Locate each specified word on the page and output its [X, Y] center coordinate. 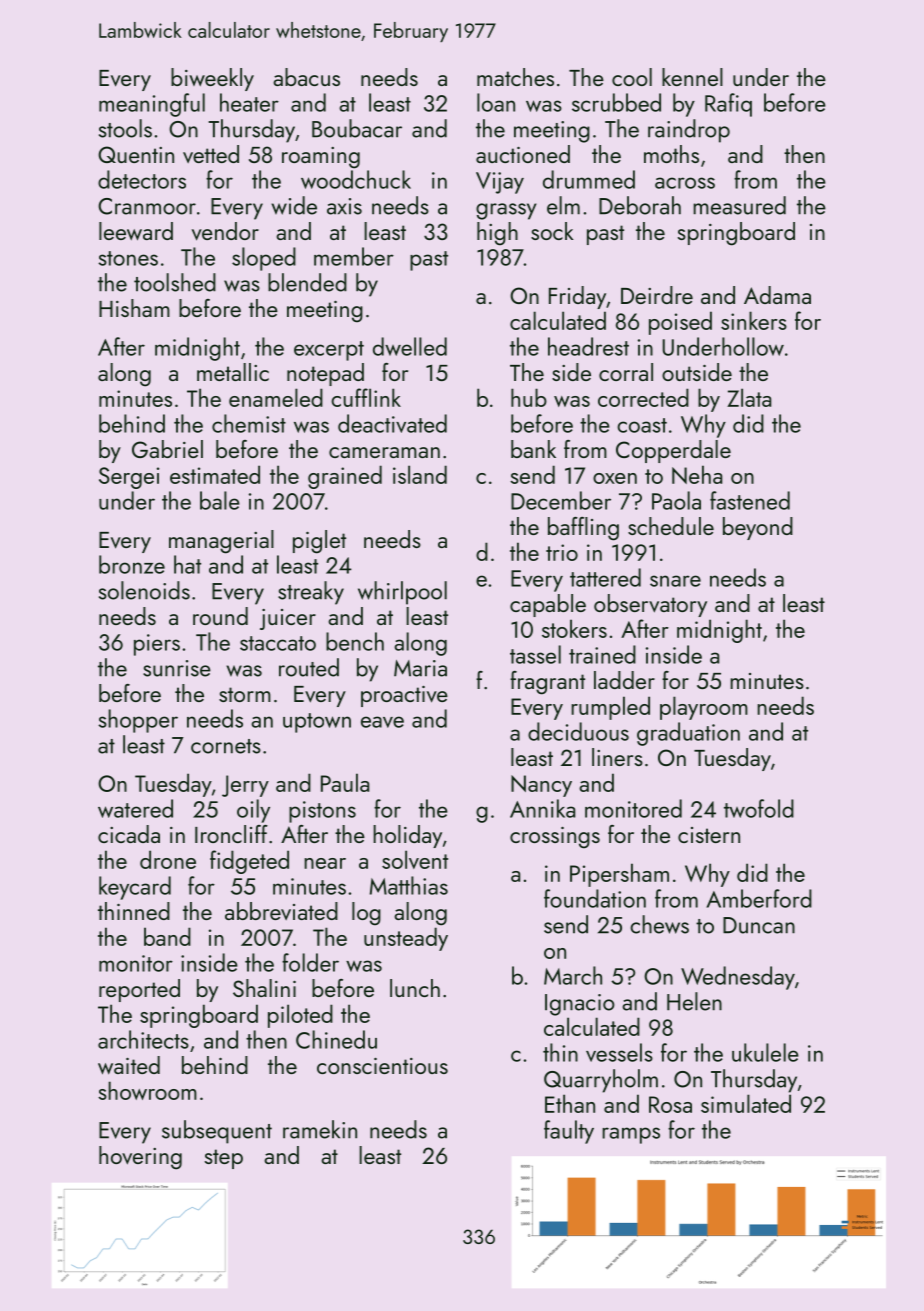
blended [307, 282]
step [224, 1159]
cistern [709, 835]
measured [739, 205]
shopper [138, 721]
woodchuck [356, 179]
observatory [650, 605]
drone [168, 859]
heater [249, 102]
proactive [404, 696]
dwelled [410, 346]
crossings [555, 837]
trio [562, 552]
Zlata [749, 397]
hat [187, 564]
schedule [671, 526]
